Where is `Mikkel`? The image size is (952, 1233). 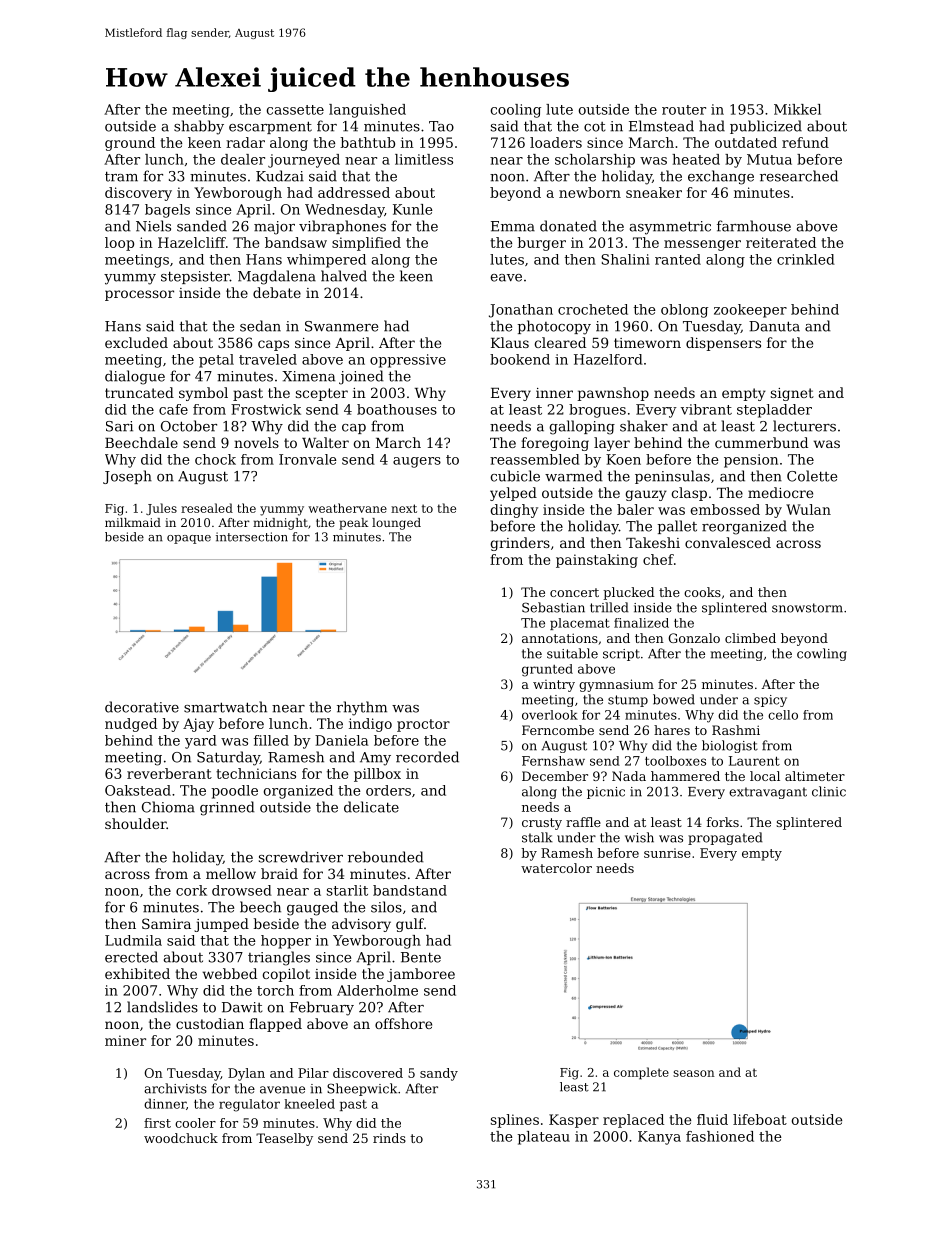
Mikkel is located at coordinates (797, 109).
